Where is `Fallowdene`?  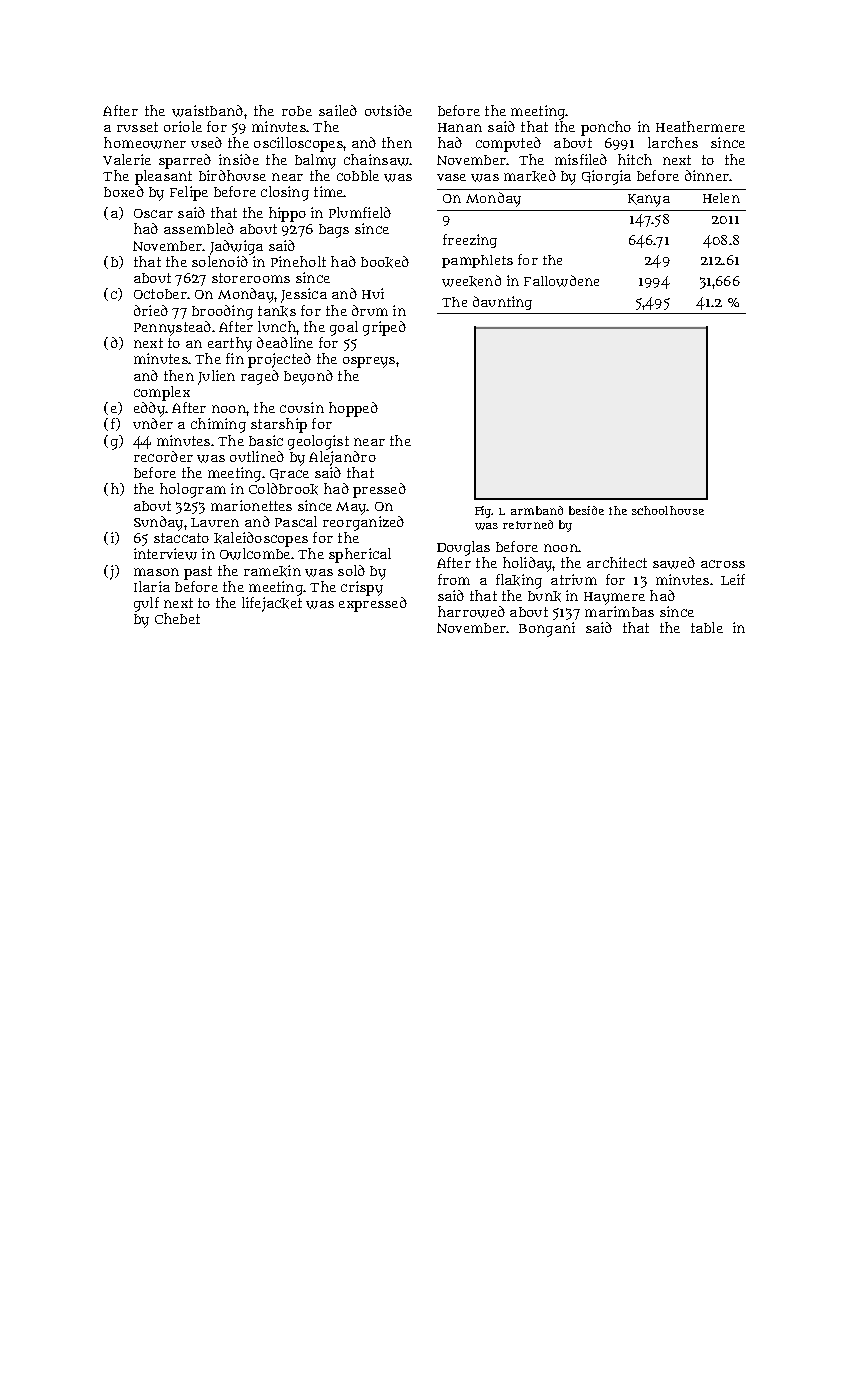
Fallowdene is located at coordinates (561, 281).
